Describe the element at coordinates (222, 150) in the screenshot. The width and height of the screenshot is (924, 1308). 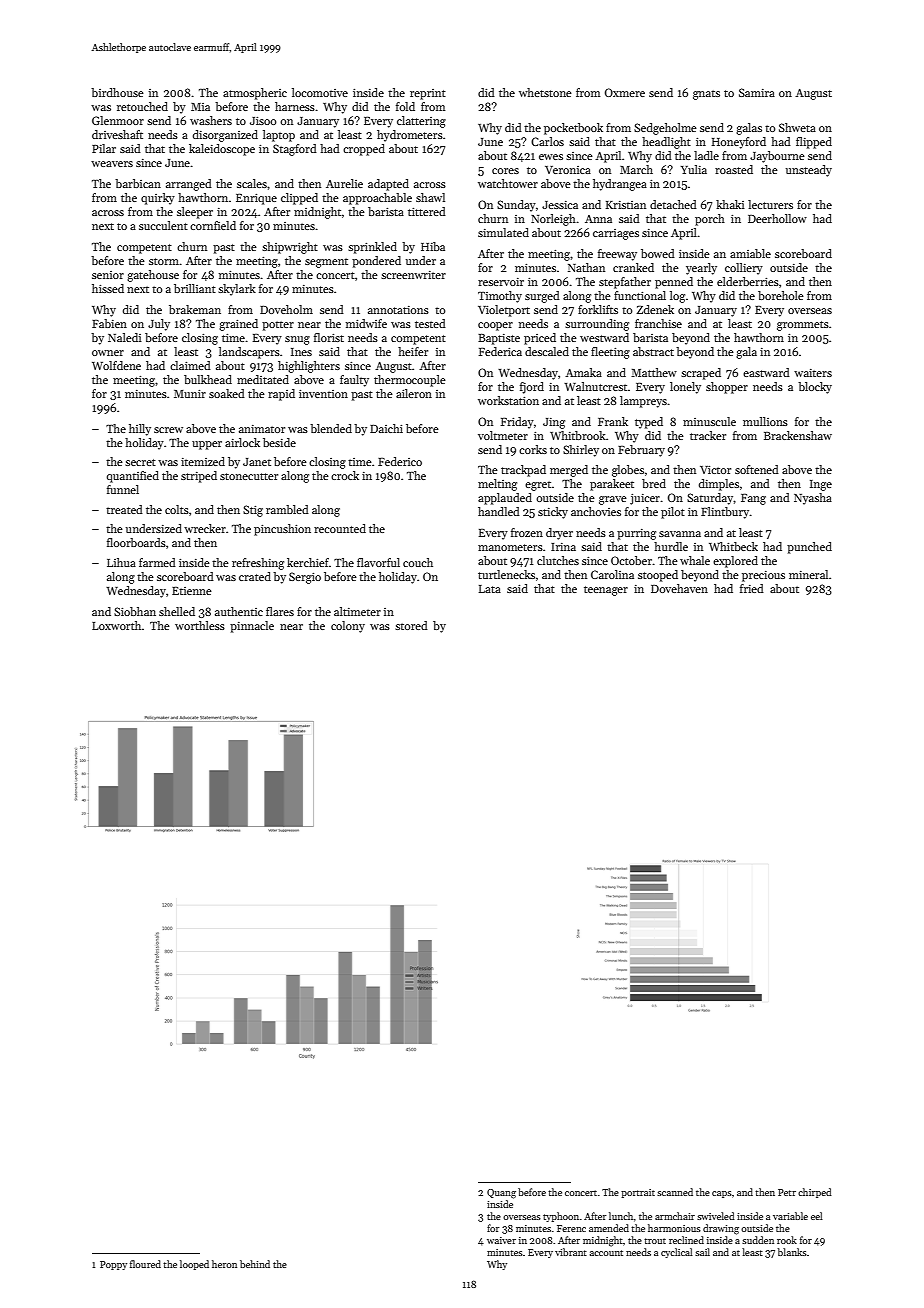
I see `kaleidoscope` at that location.
